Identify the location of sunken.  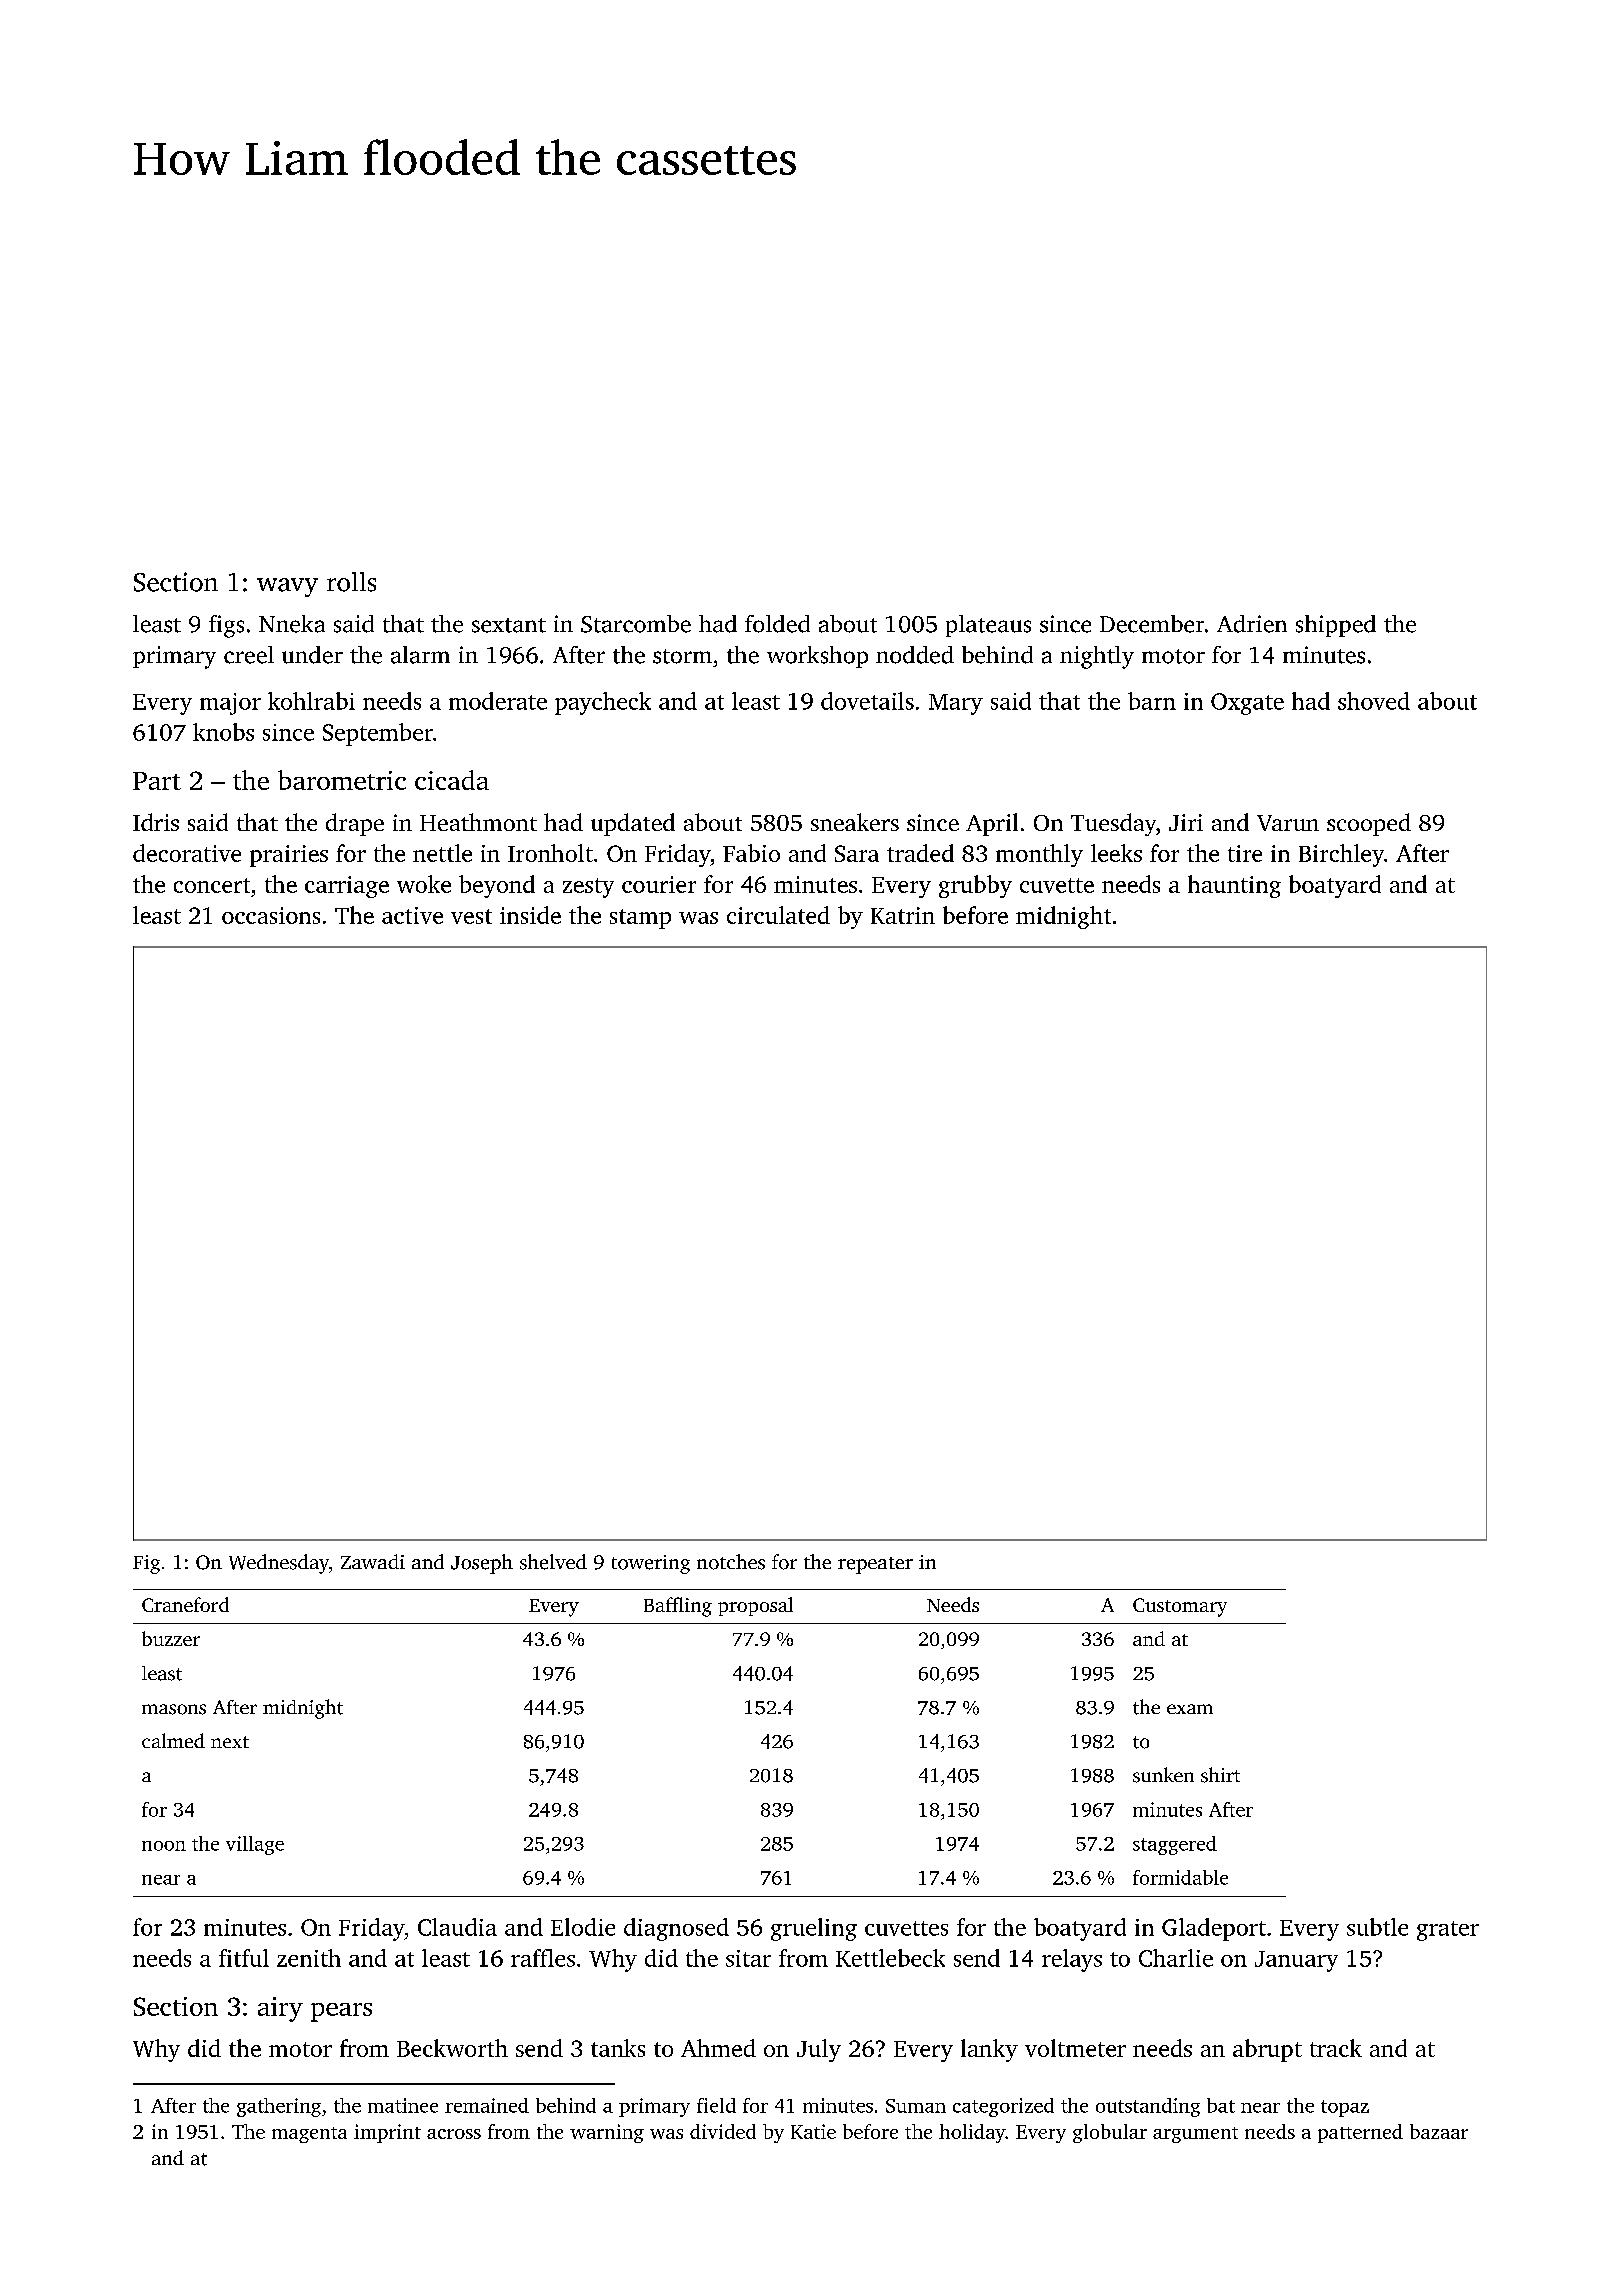
(1163, 1775).
